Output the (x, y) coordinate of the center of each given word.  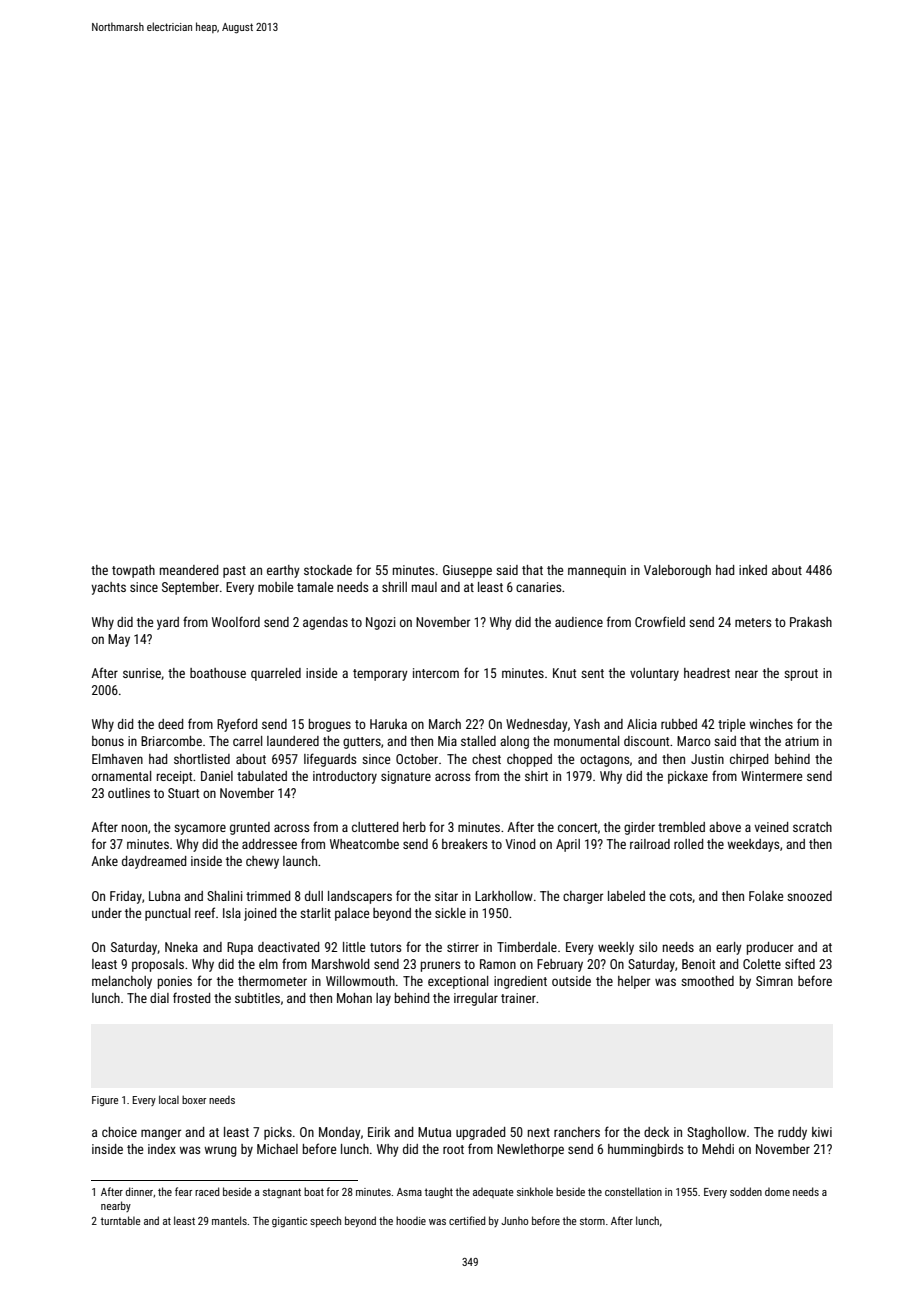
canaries (538, 587)
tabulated (262, 776)
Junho (514, 1220)
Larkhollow (504, 896)
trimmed (268, 896)
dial (159, 998)
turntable (121, 1220)
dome (777, 1192)
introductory (345, 777)
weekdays (753, 845)
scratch (812, 827)
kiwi (822, 1132)
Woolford (236, 621)
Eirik (379, 1132)
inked (753, 570)
